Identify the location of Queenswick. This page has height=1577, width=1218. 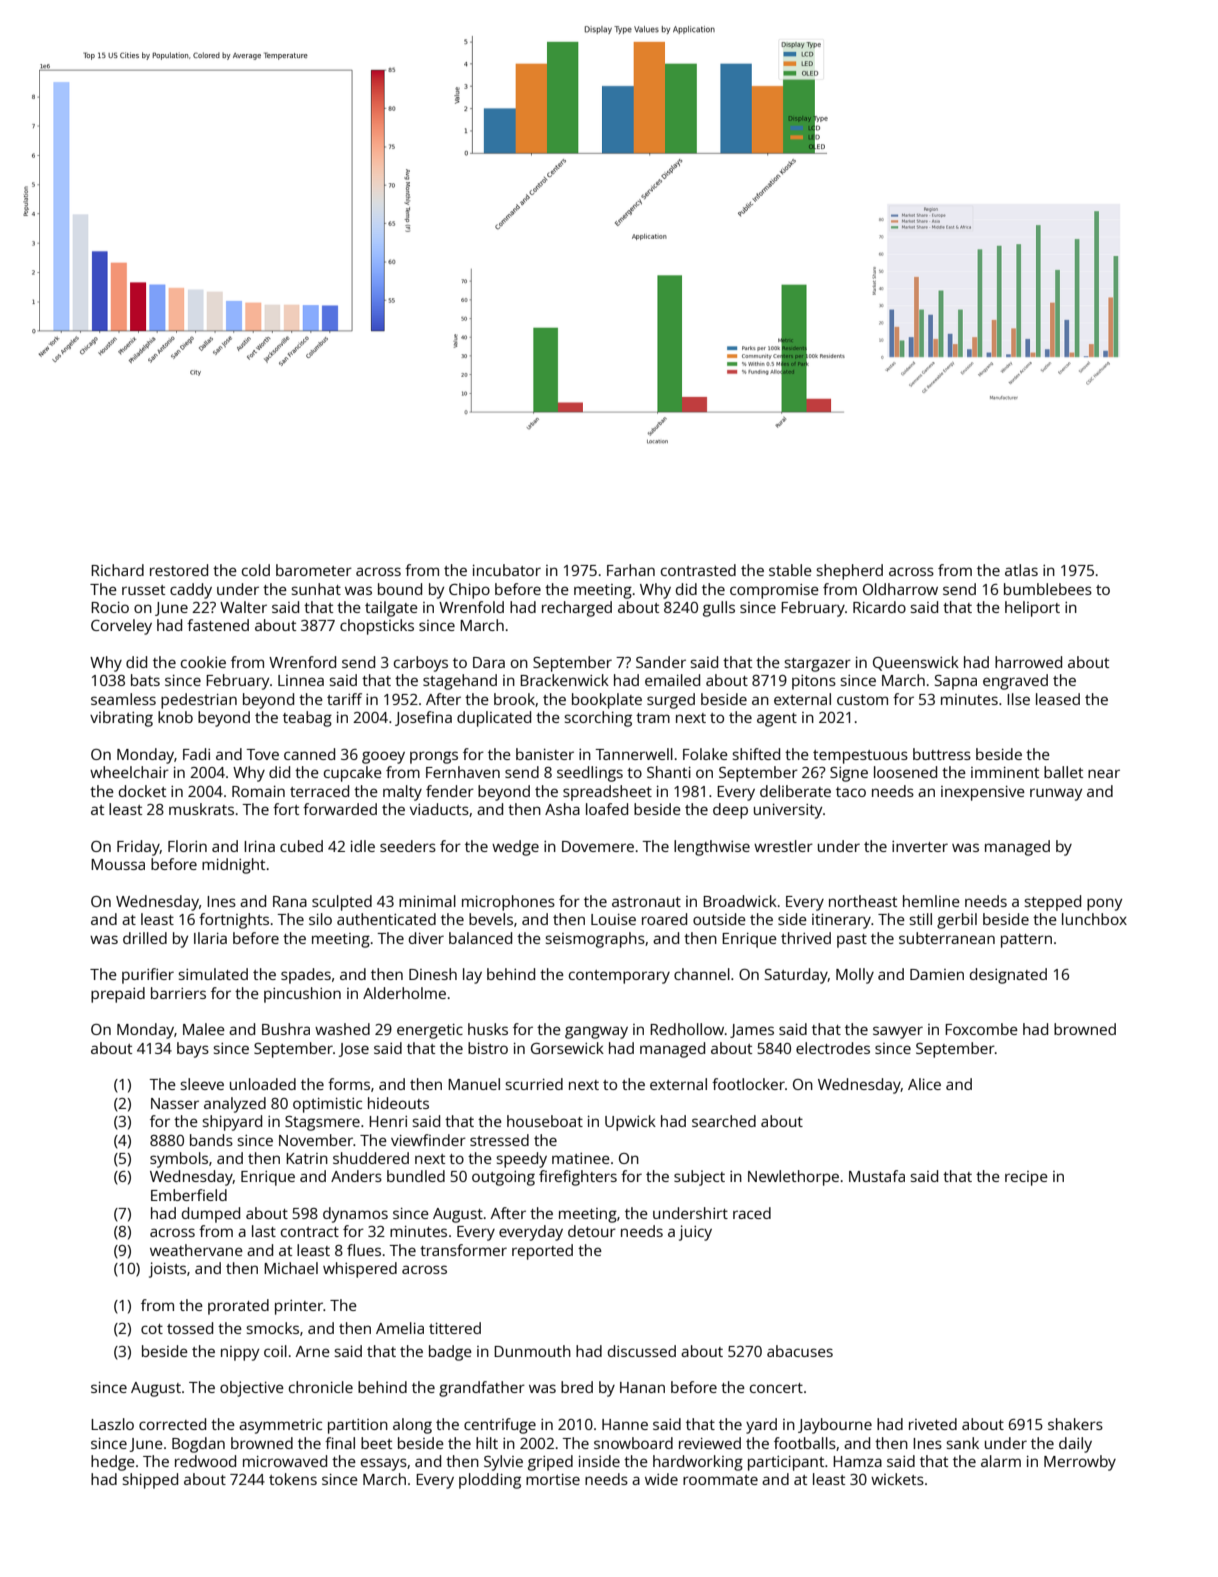
(916, 663).
